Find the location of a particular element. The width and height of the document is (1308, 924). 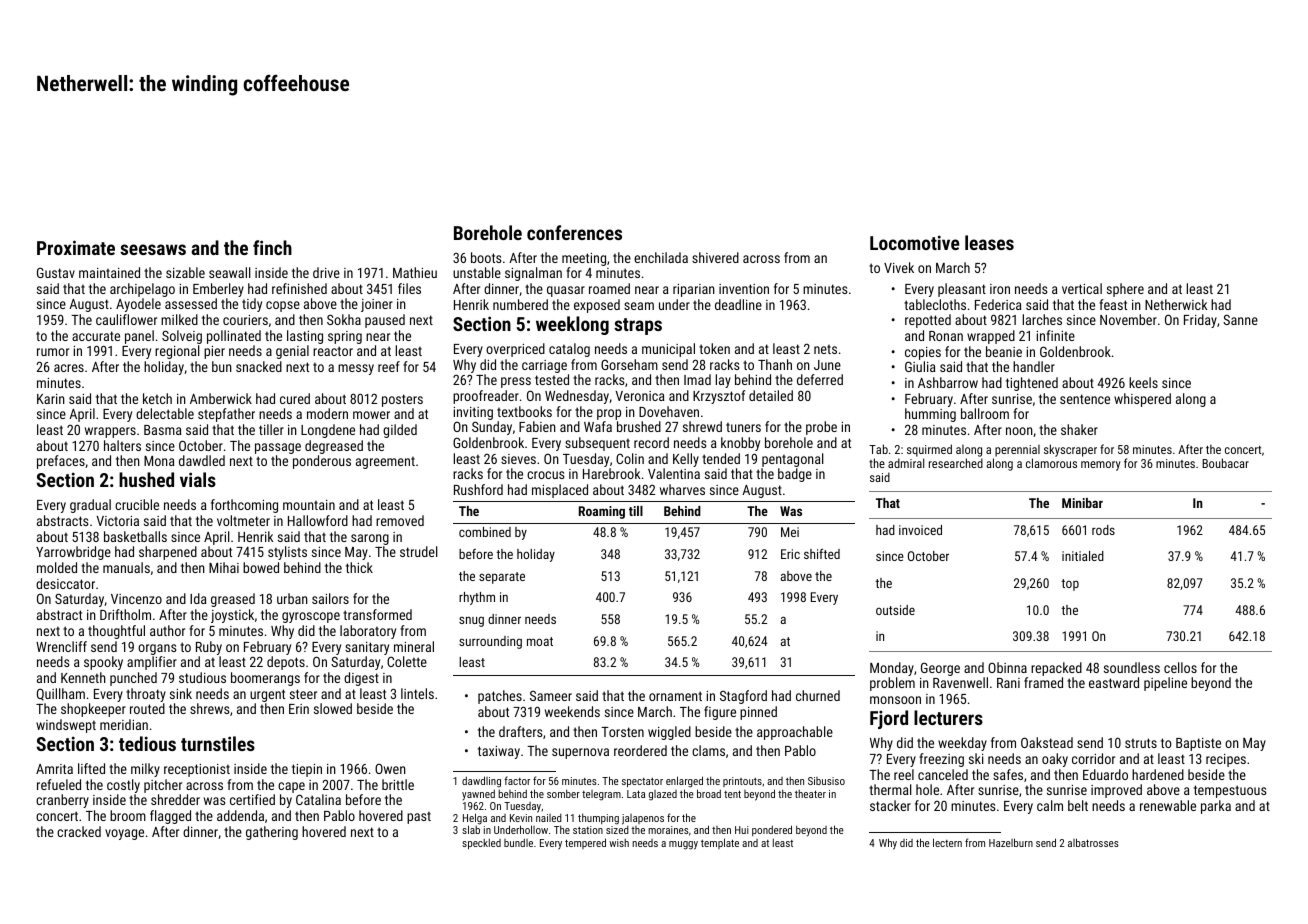

conferences is located at coordinates (574, 232).
